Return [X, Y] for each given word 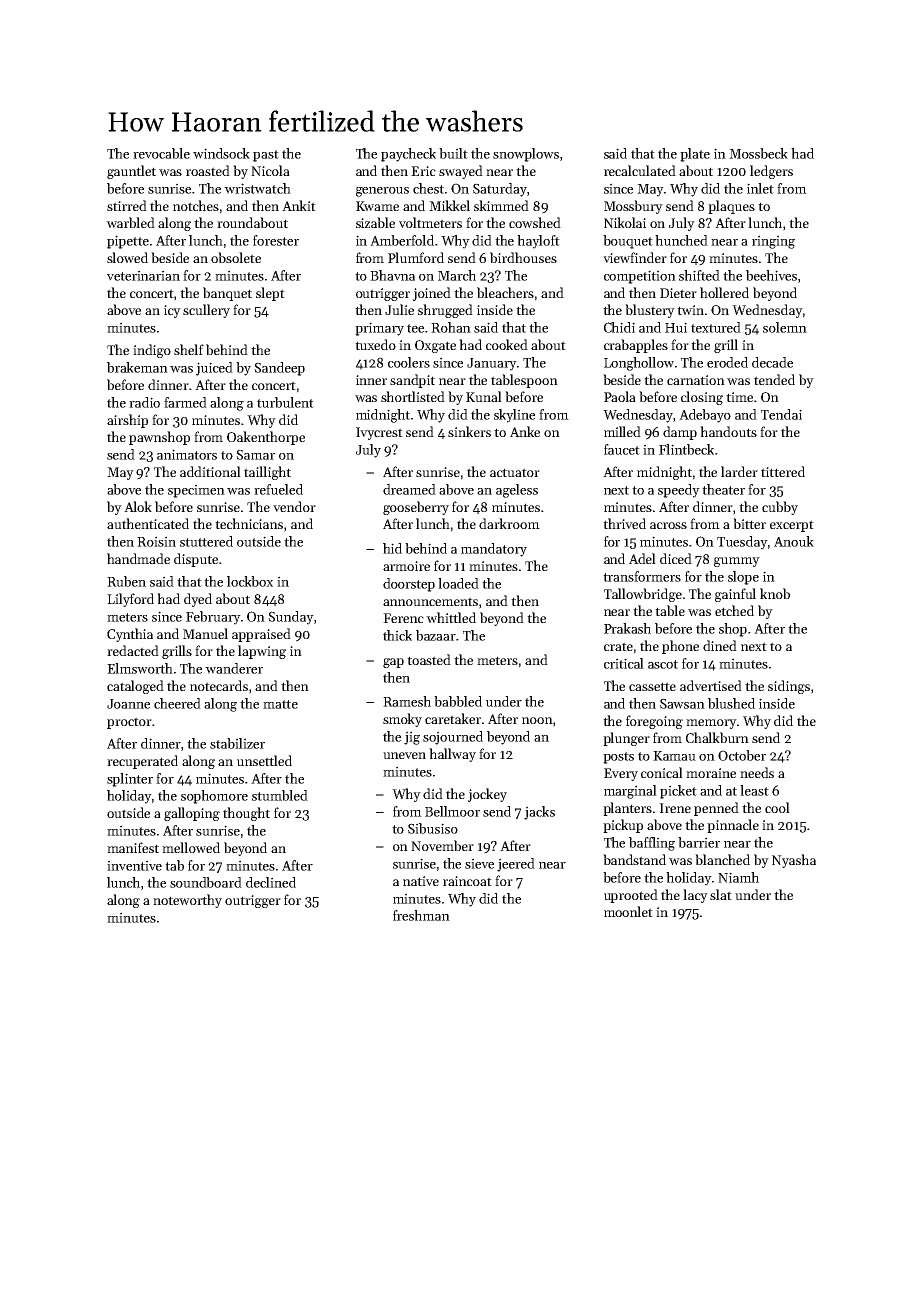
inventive [134, 865]
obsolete [236, 257]
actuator [515, 472]
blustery [650, 311]
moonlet [628, 911]
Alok [138, 506]
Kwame [377, 206]
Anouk [794, 541]
